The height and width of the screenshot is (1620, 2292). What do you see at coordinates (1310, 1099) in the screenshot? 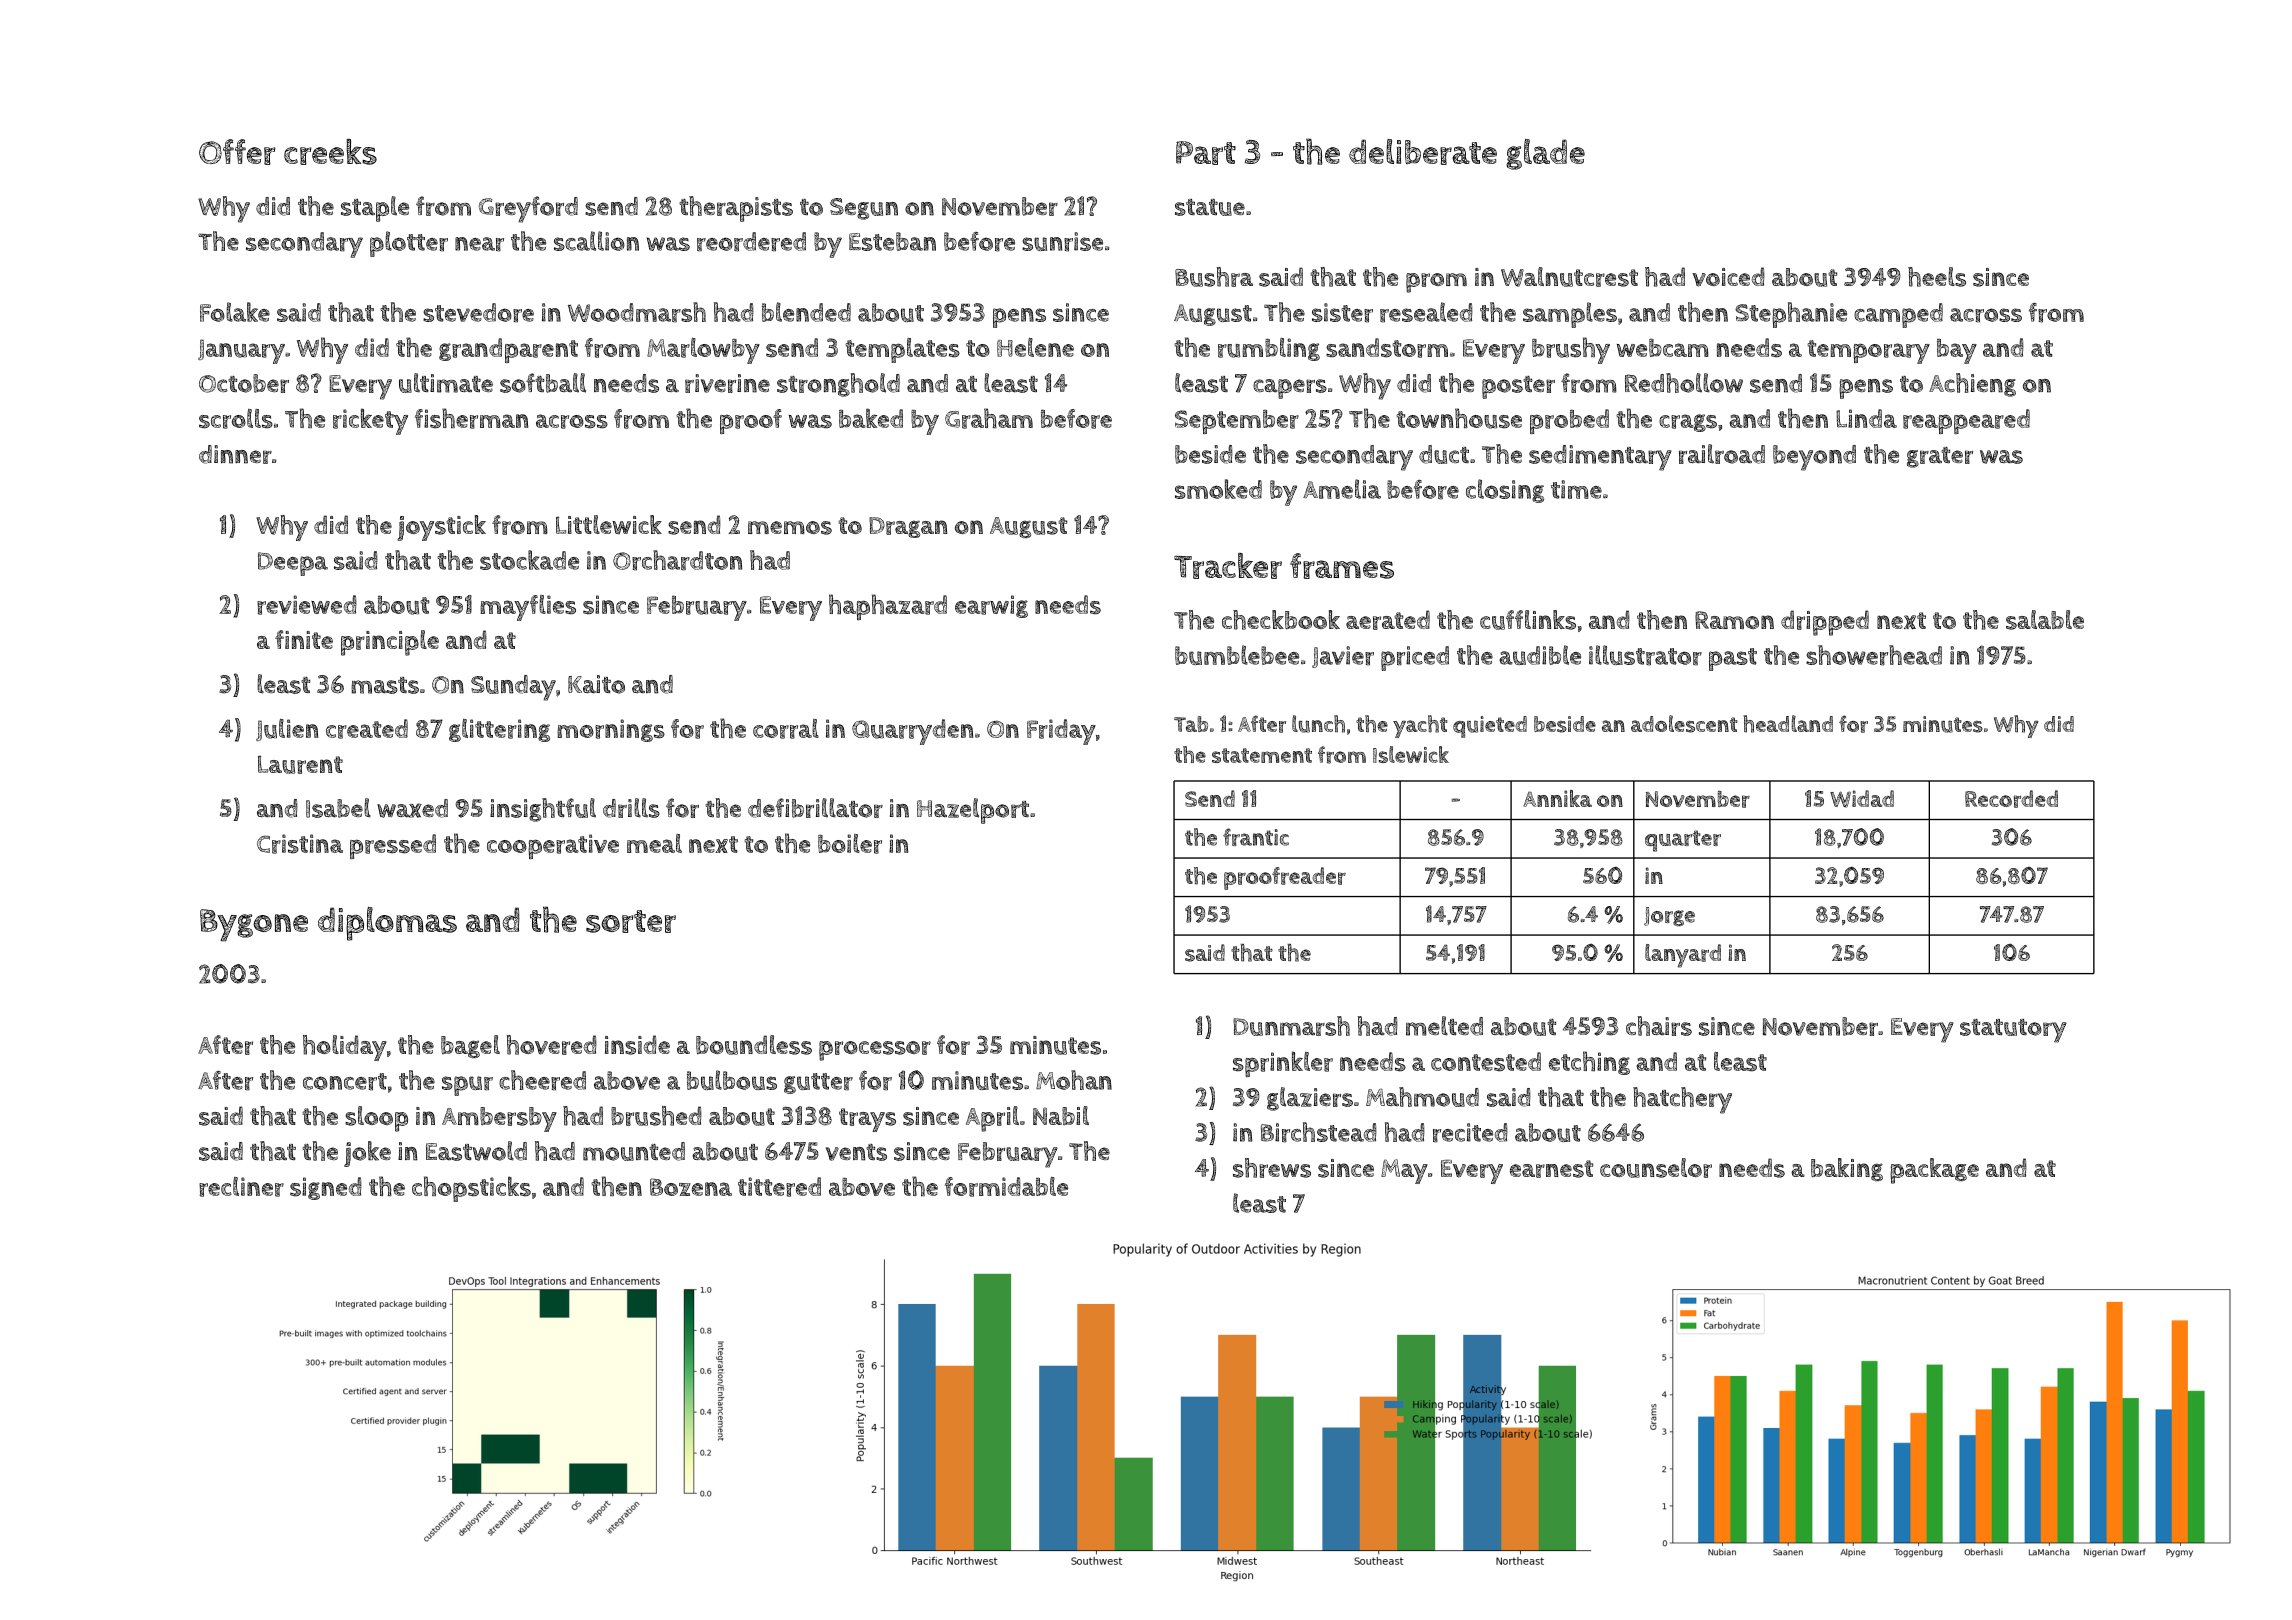
I see `glaziers` at bounding box center [1310, 1099].
